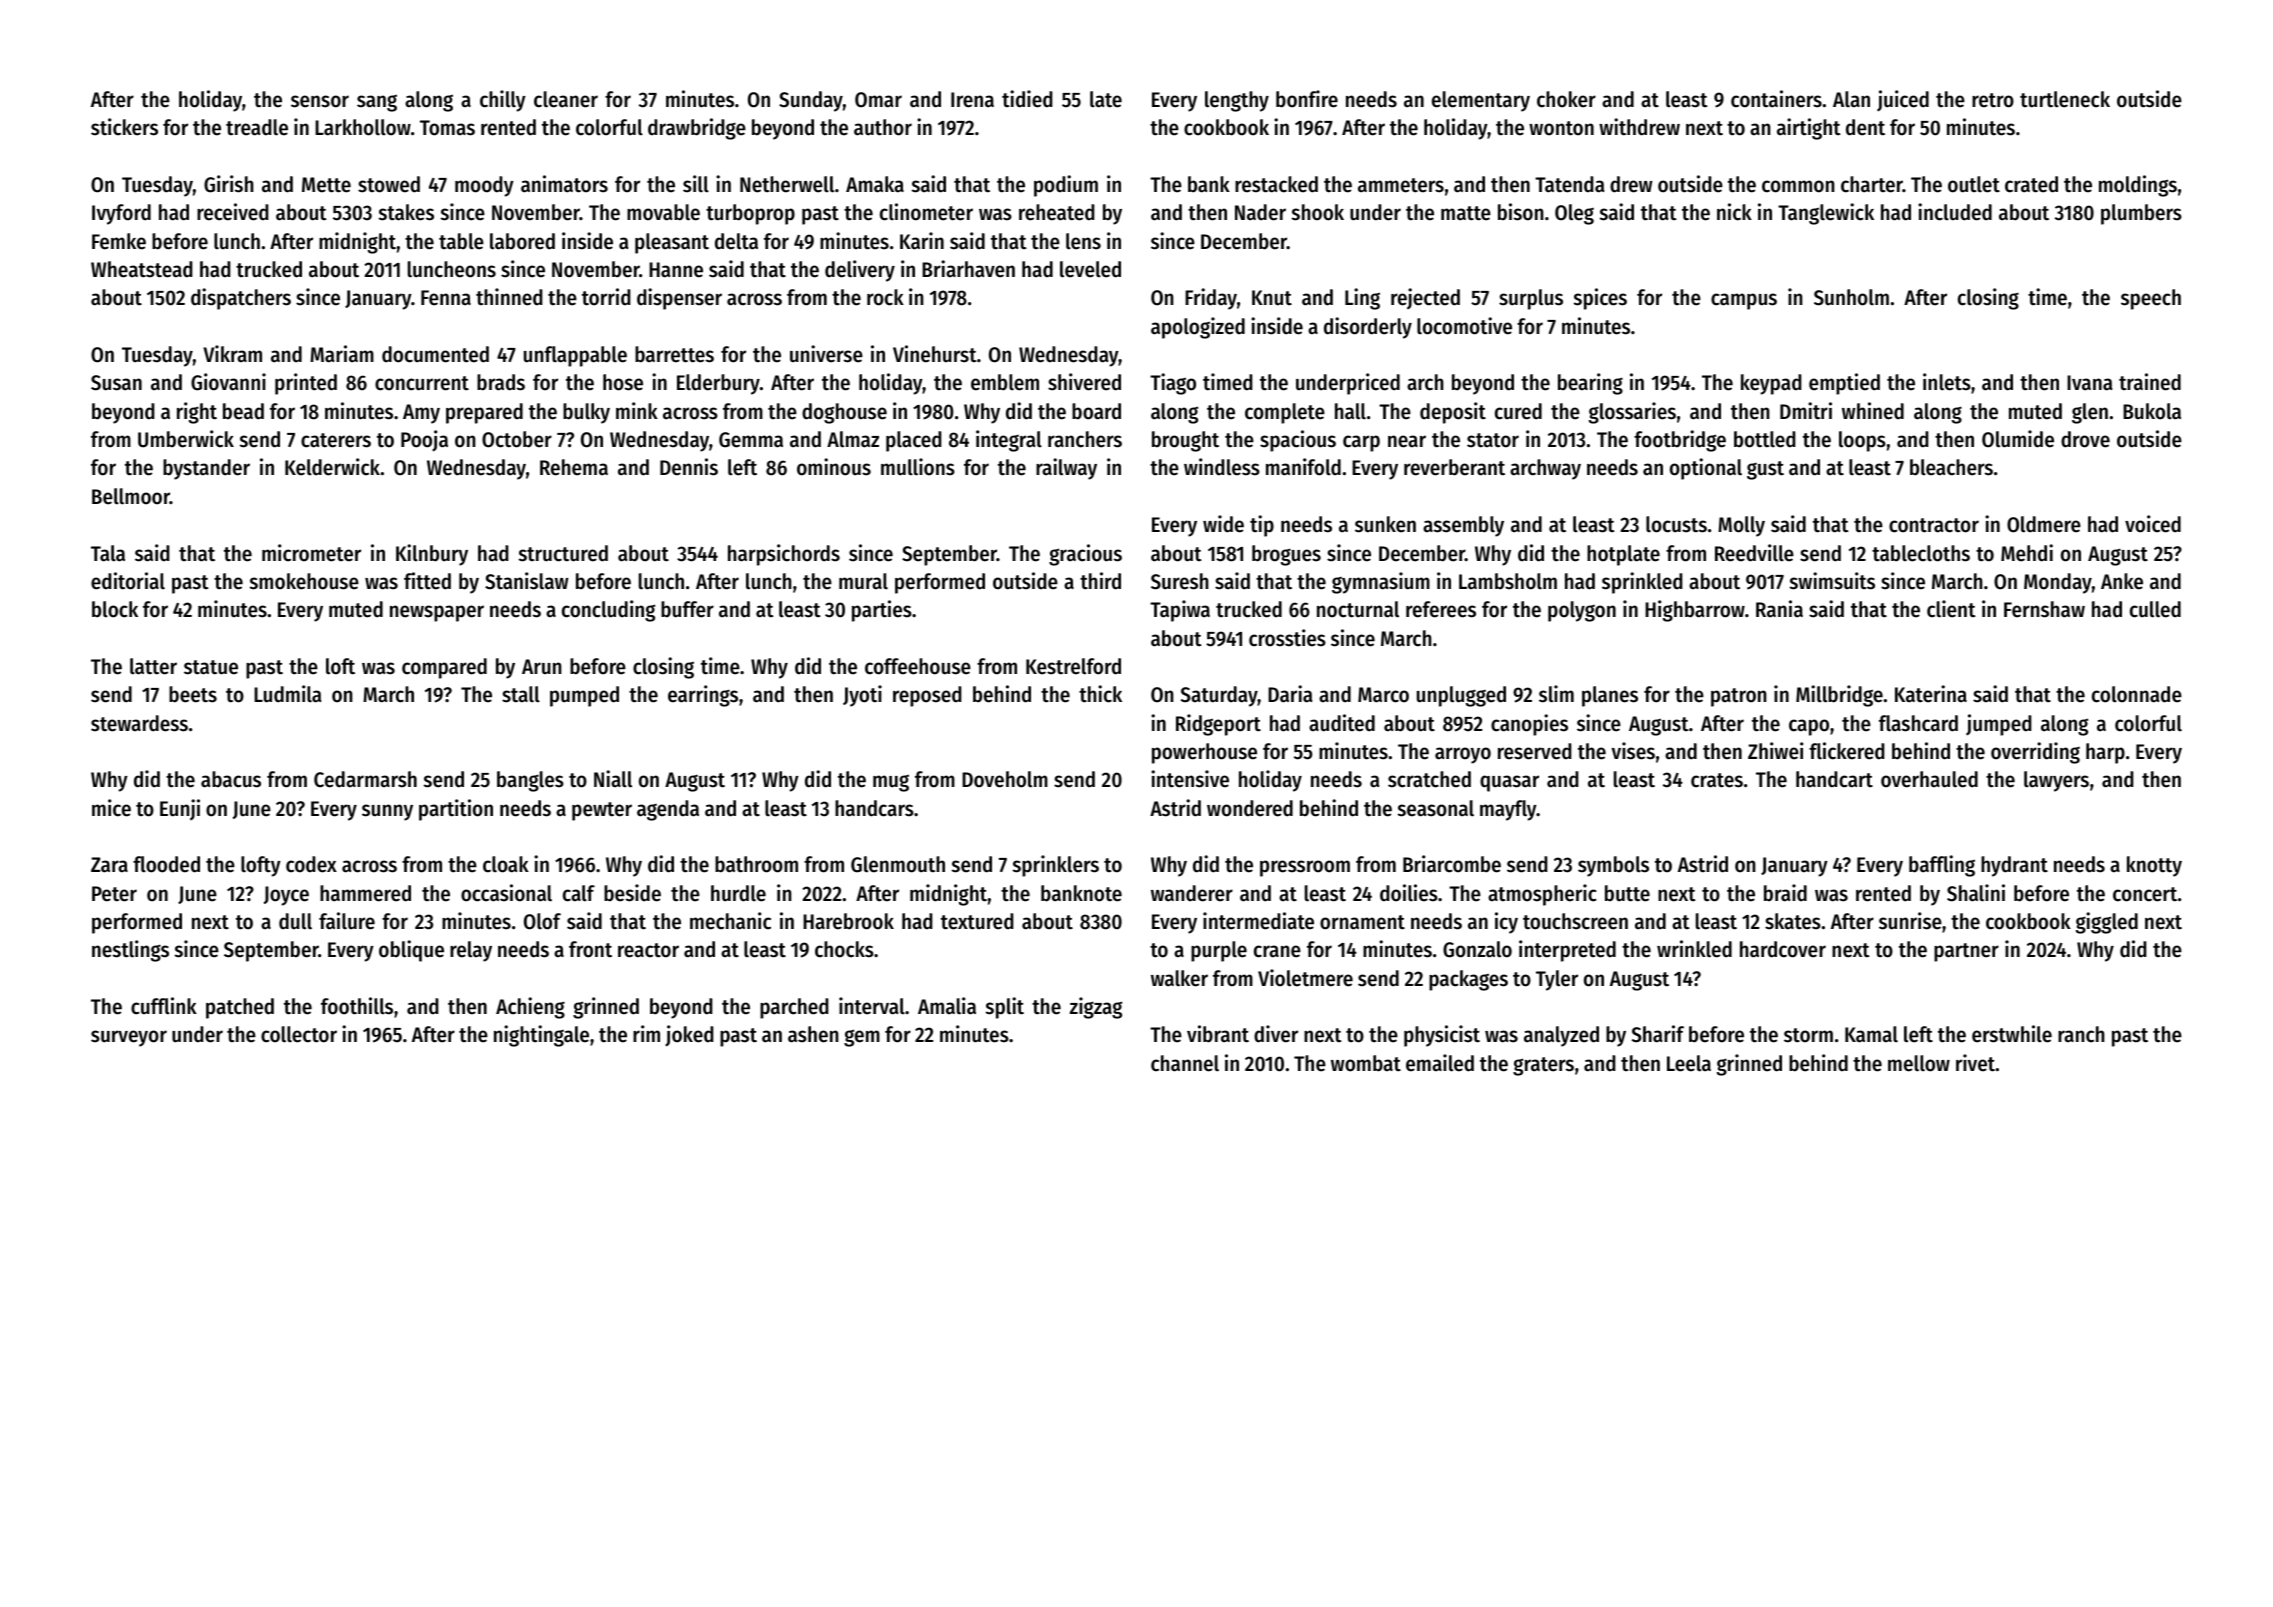 This image has height=1607, width=2273. What do you see at coordinates (1198, 328) in the image?
I see `apologized` at bounding box center [1198, 328].
